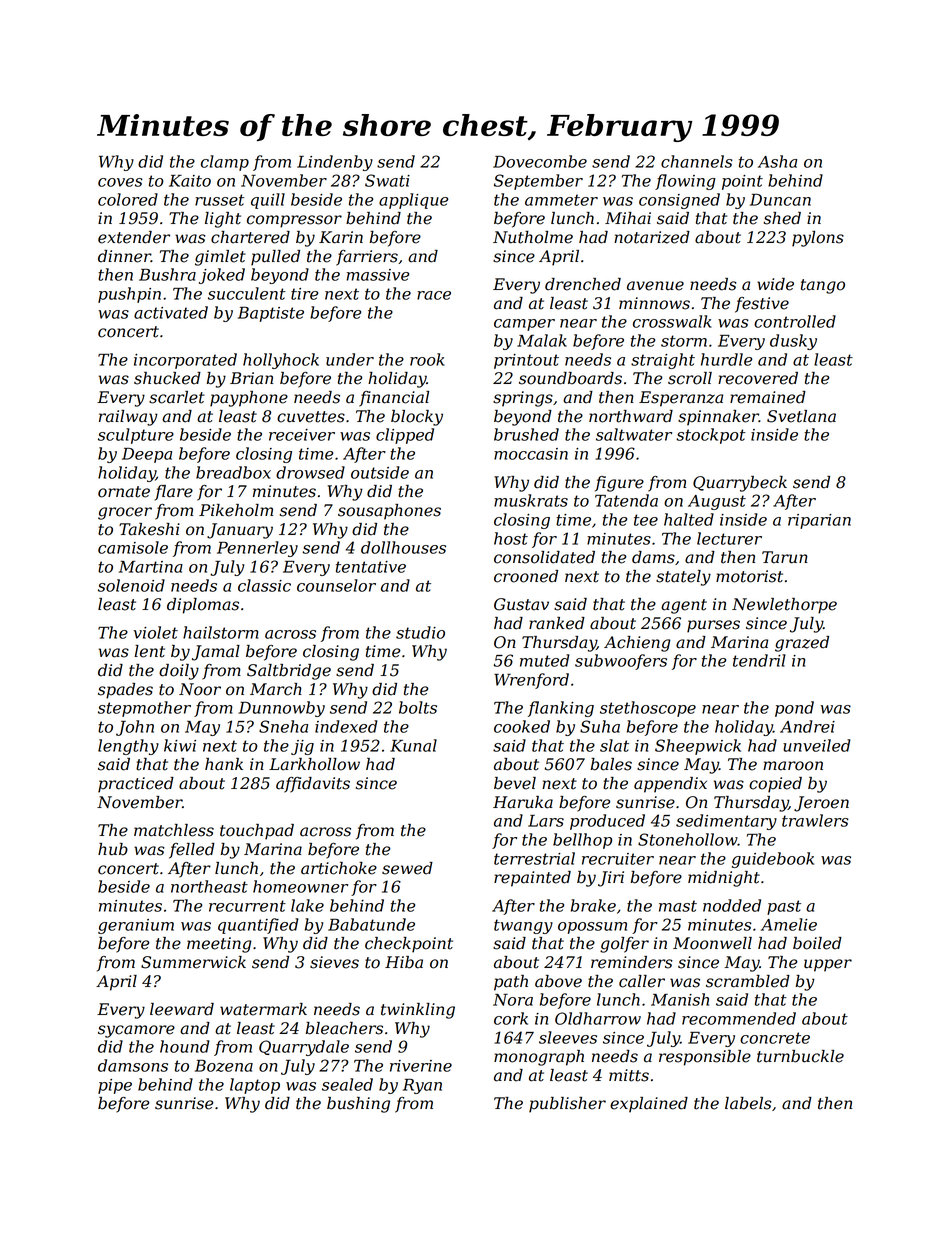 The height and width of the image is (1233, 952). I want to click on Dovecombe, so click(540, 161).
